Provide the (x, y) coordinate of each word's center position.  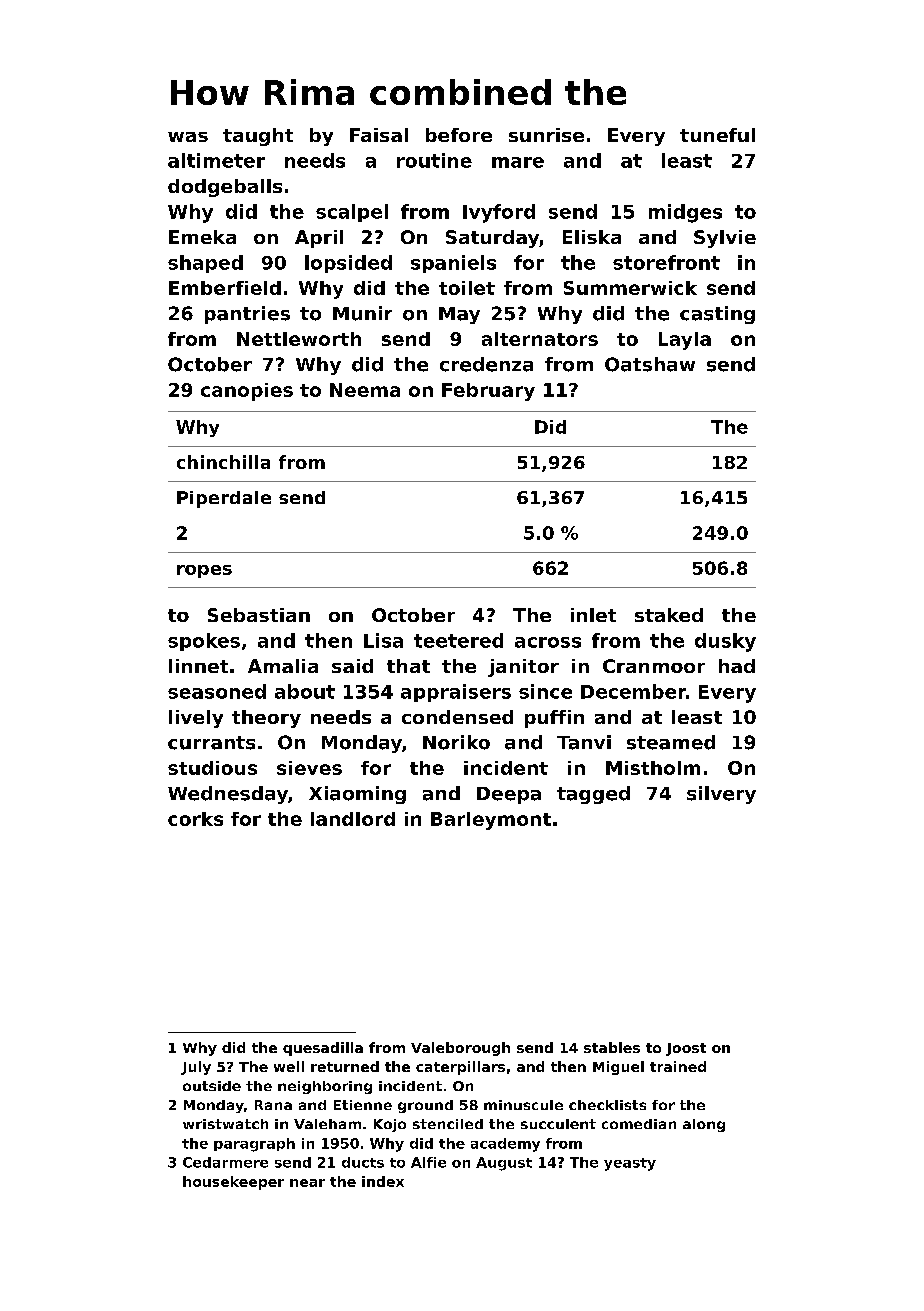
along (704, 1125)
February (488, 392)
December (633, 691)
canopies (247, 392)
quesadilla (323, 1049)
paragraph (254, 1145)
